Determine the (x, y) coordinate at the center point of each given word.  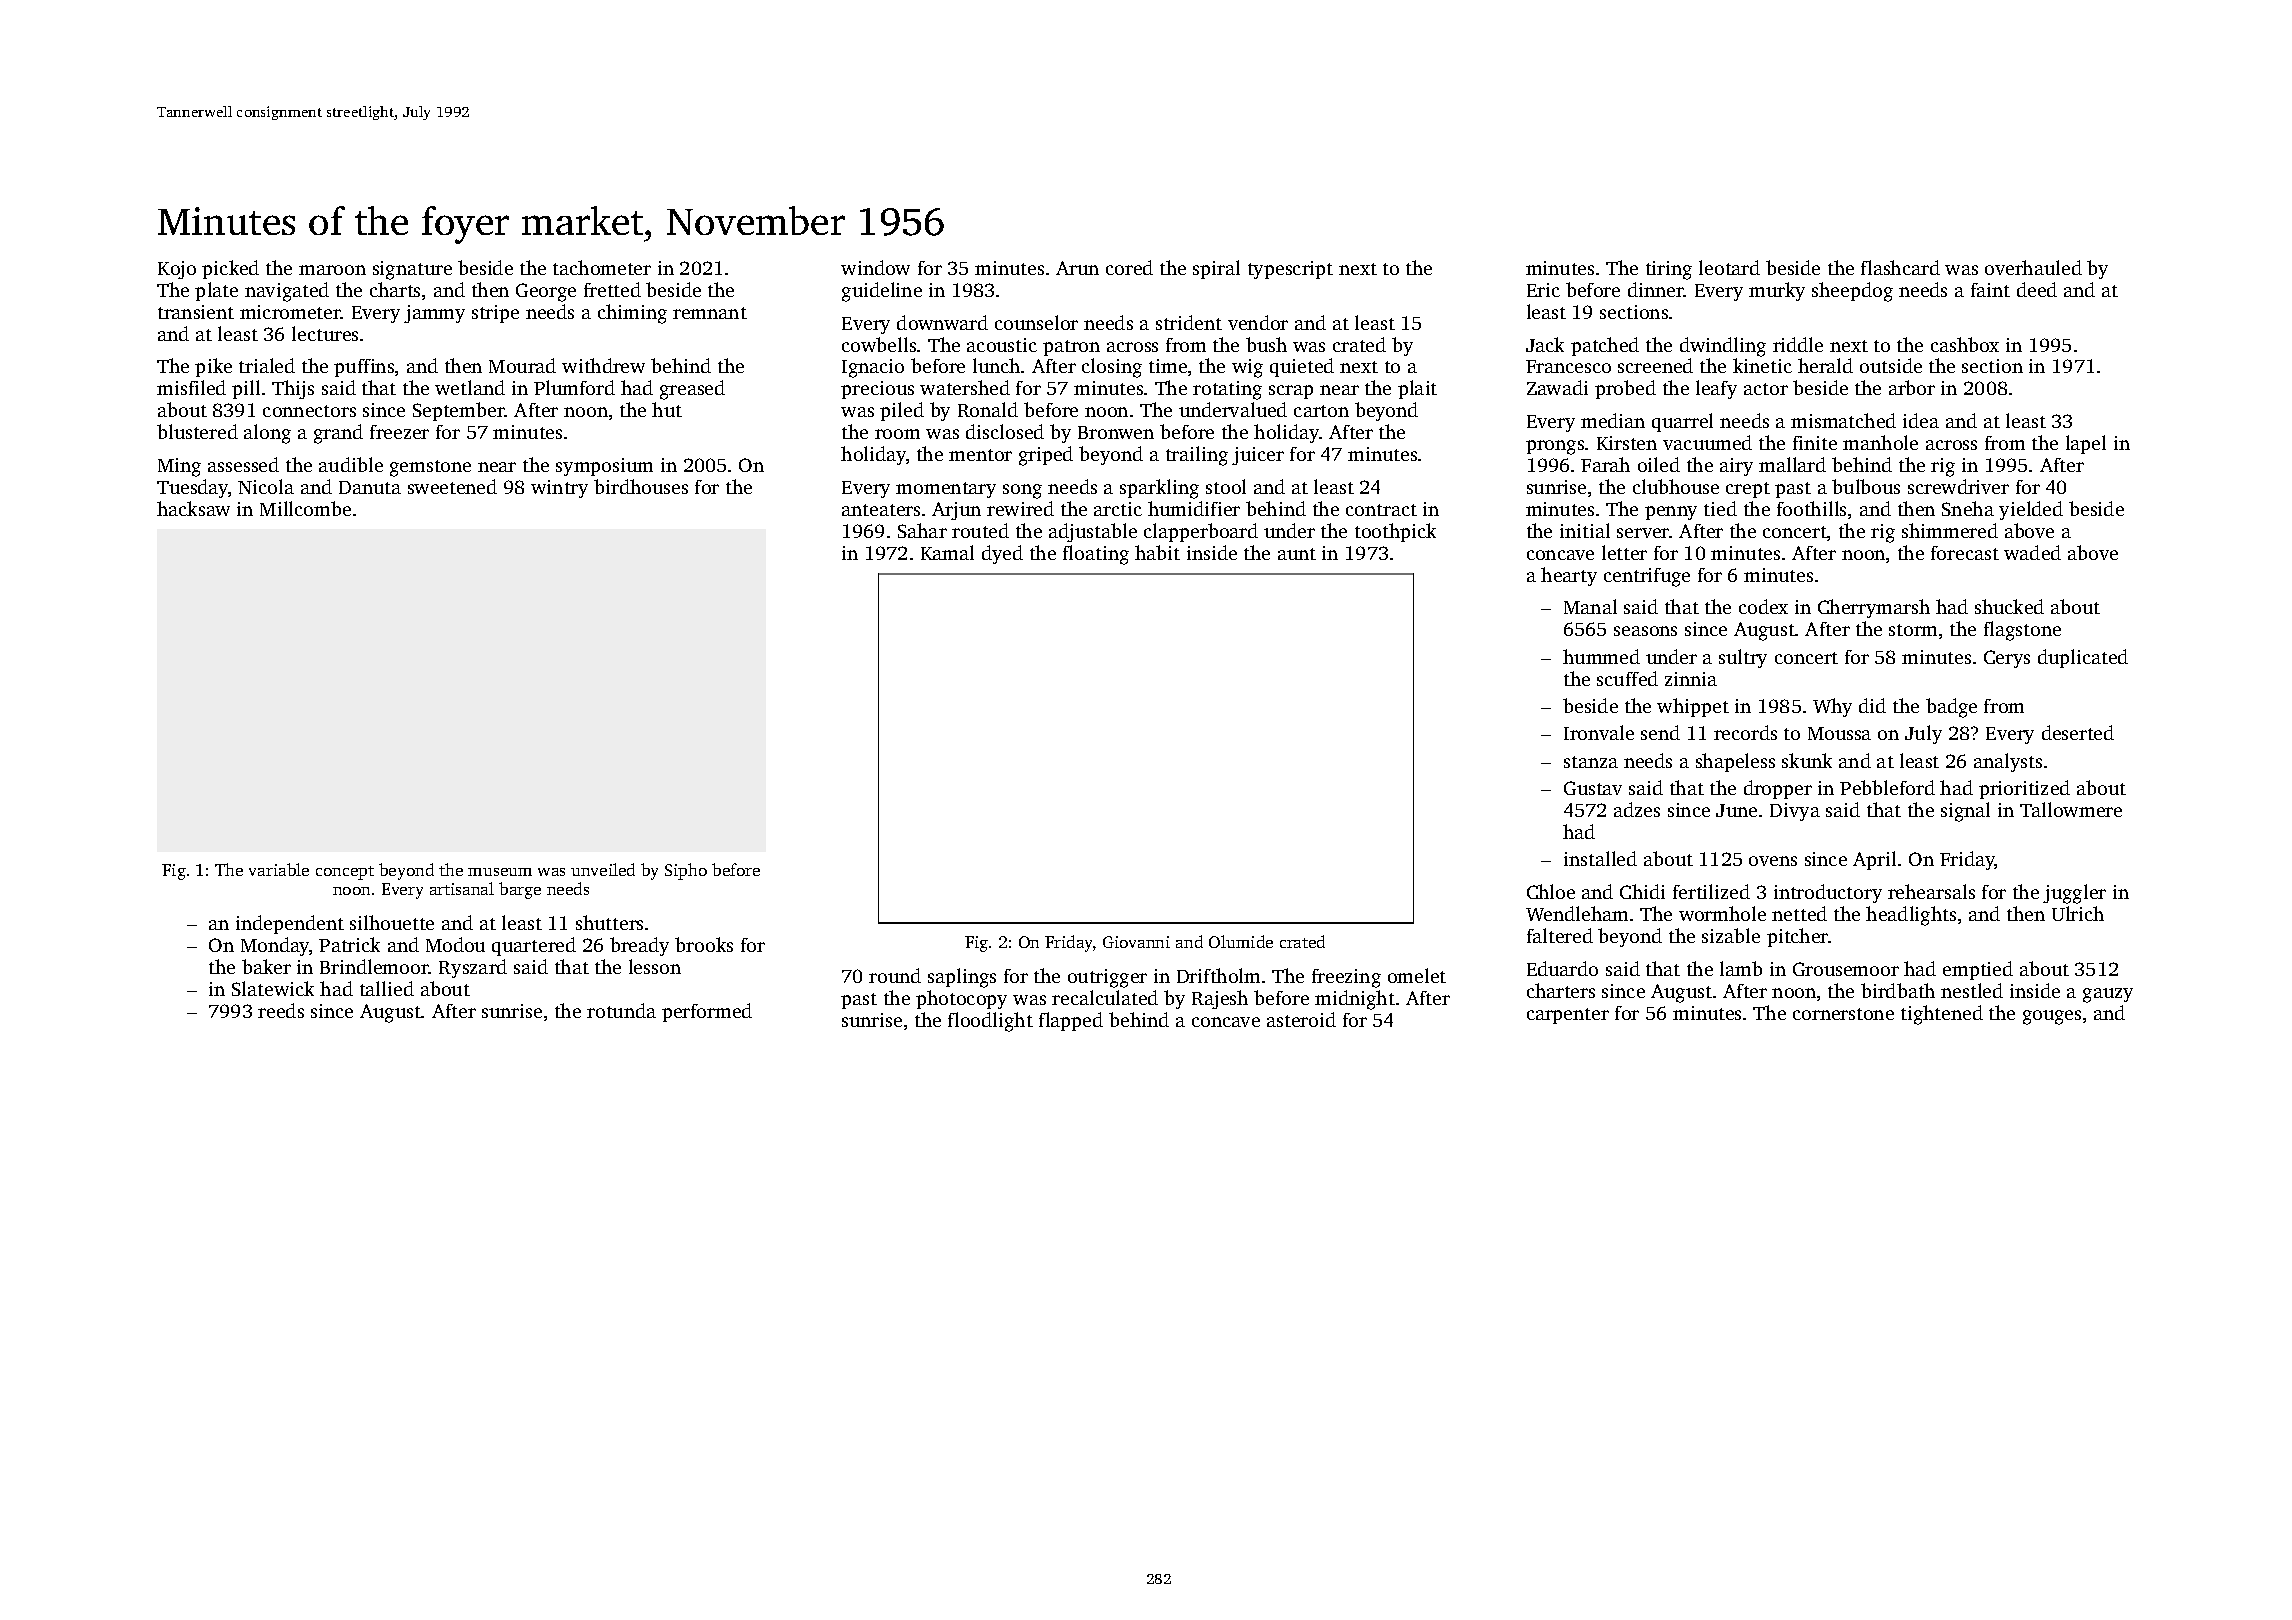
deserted (2078, 732)
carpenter (1568, 1016)
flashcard (1900, 267)
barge (520, 890)
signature (412, 270)
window (875, 267)
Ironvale (1599, 732)
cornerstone (1843, 1014)
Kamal (947, 552)
